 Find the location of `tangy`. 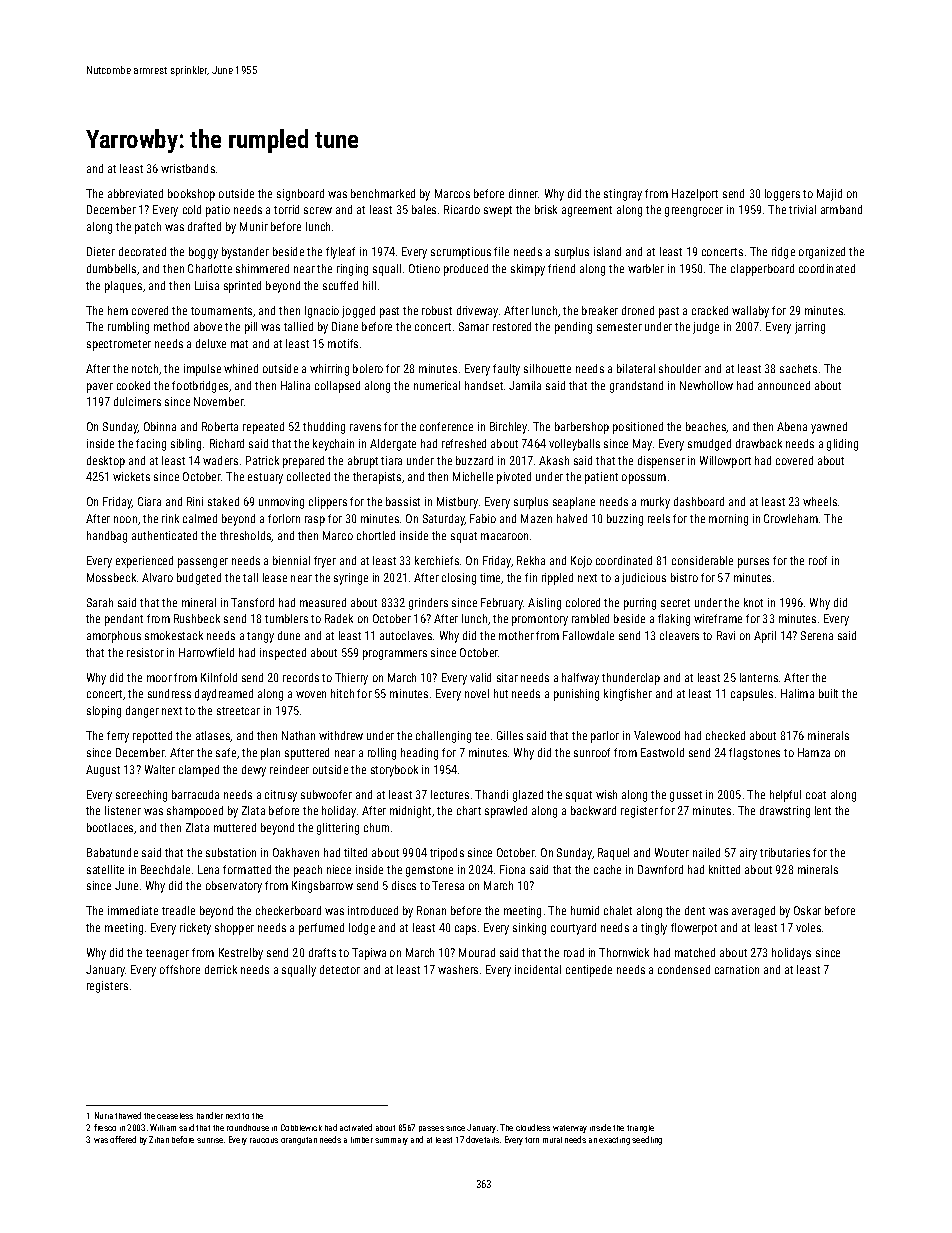

tangy is located at coordinates (260, 637).
